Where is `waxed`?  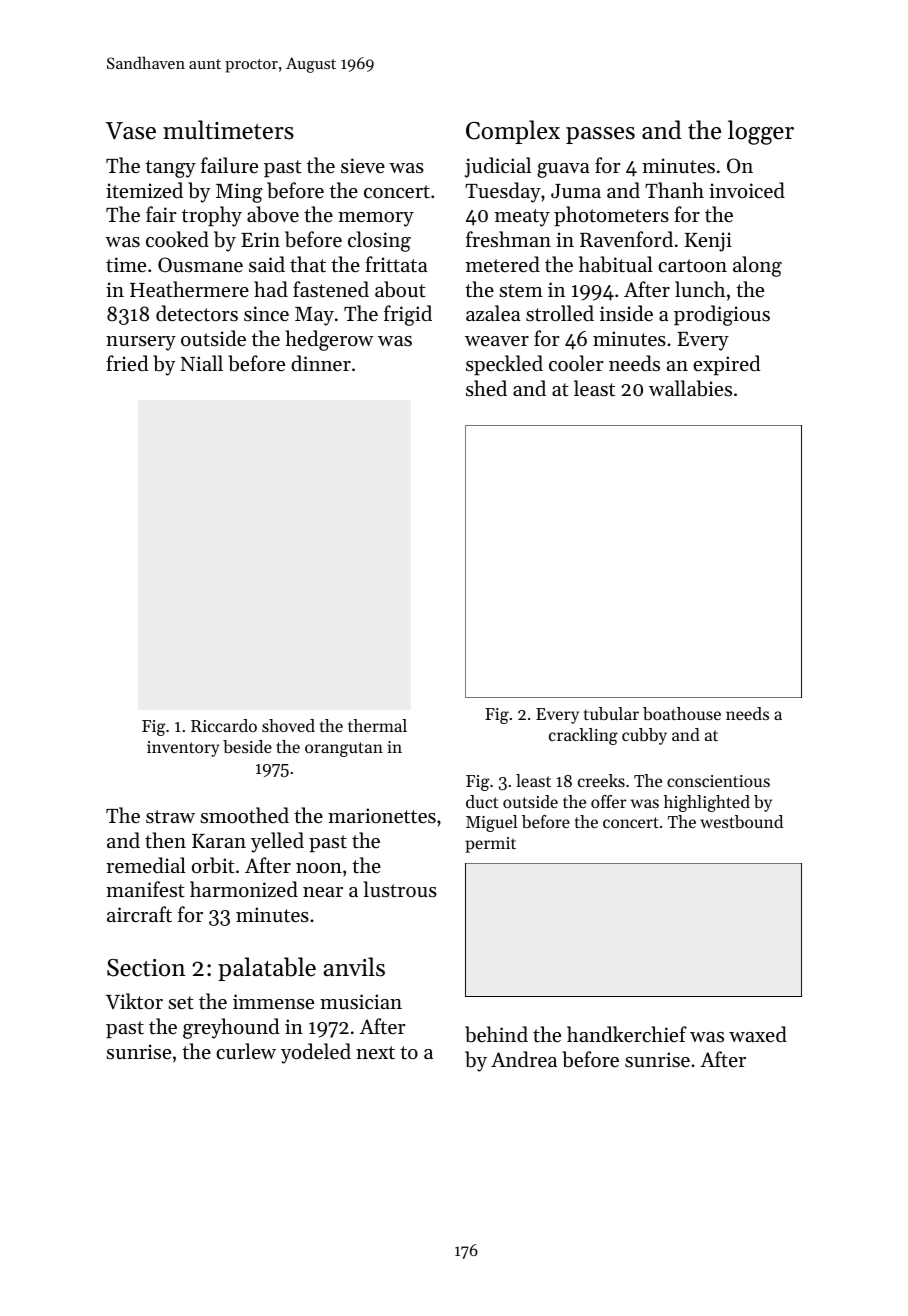
waxed is located at coordinates (758, 1034).
